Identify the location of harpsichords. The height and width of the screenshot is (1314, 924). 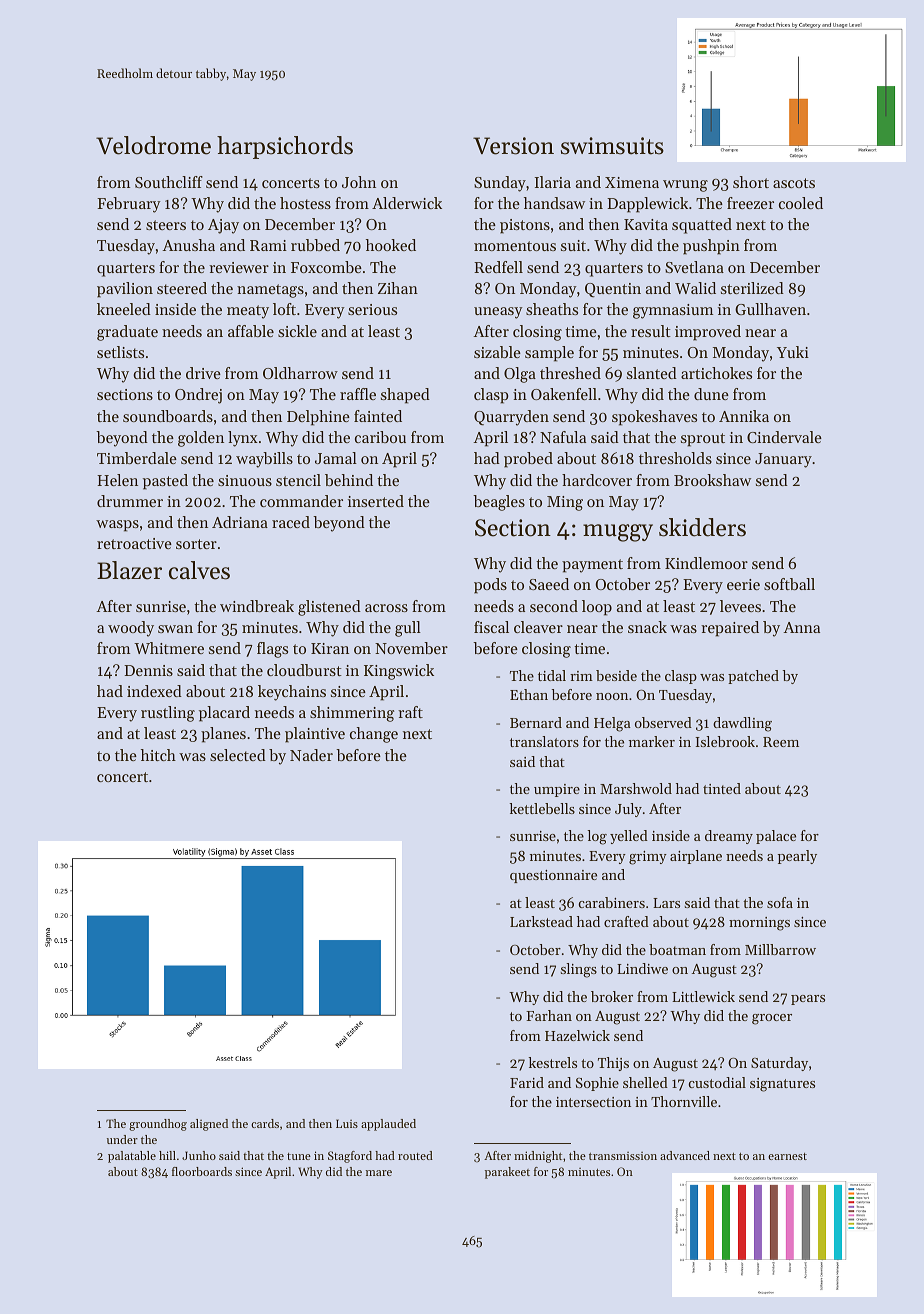
(285, 147).
